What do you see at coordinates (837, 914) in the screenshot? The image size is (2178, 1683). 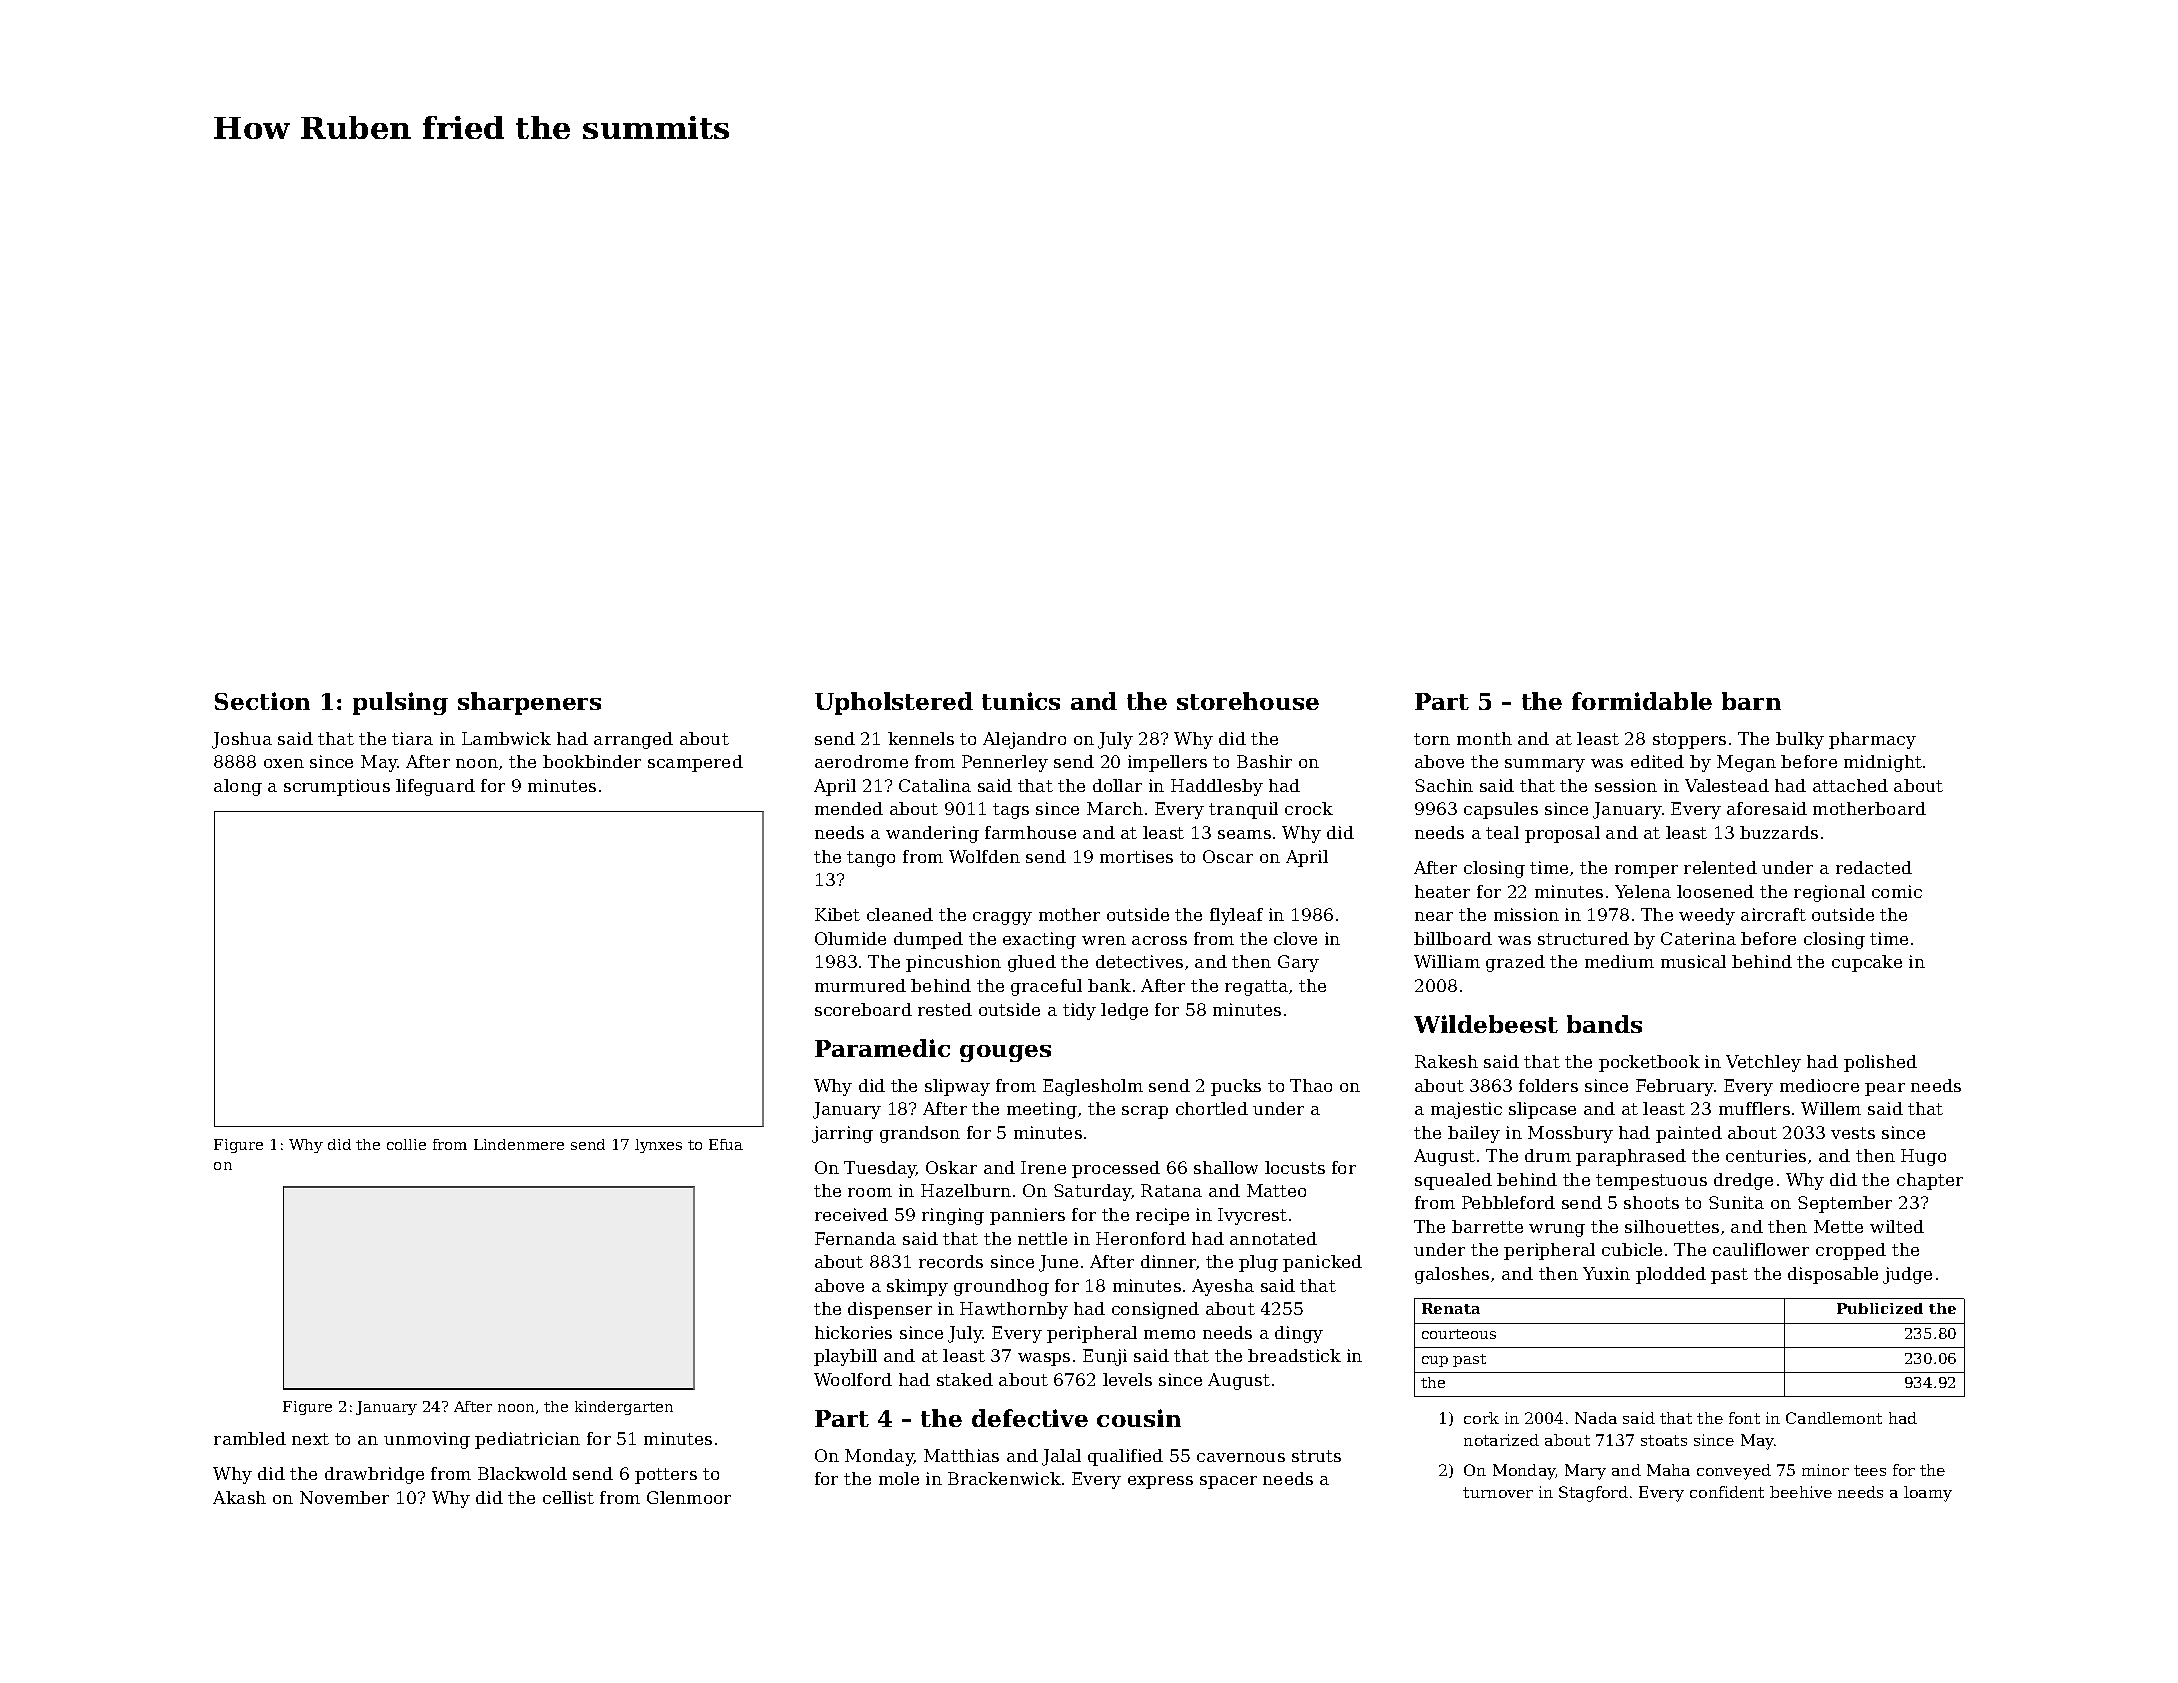 I see `Kibet` at bounding box center [837, 914].
